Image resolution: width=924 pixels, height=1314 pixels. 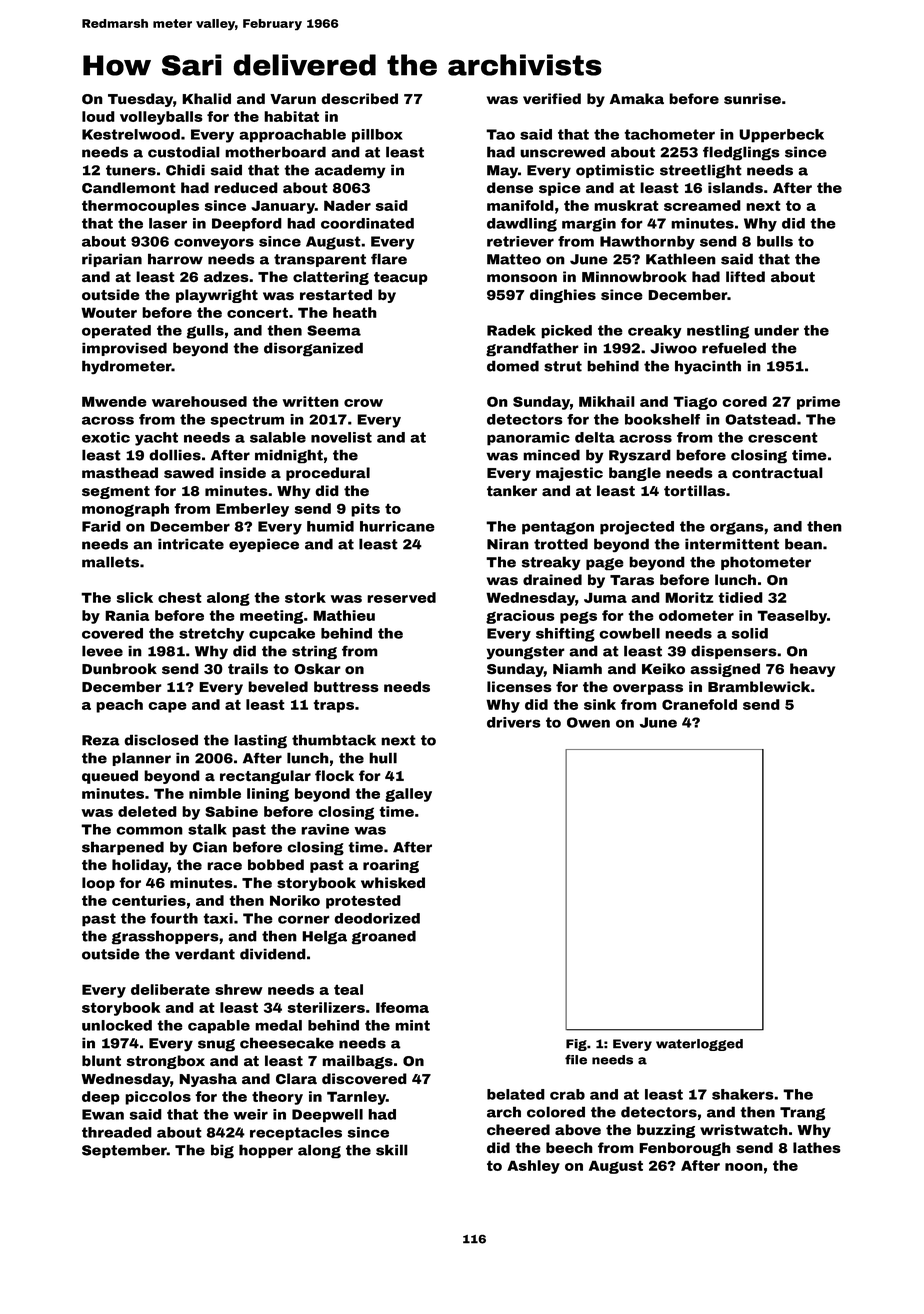 I want to click on Cian, so click(x=210, y=847).
